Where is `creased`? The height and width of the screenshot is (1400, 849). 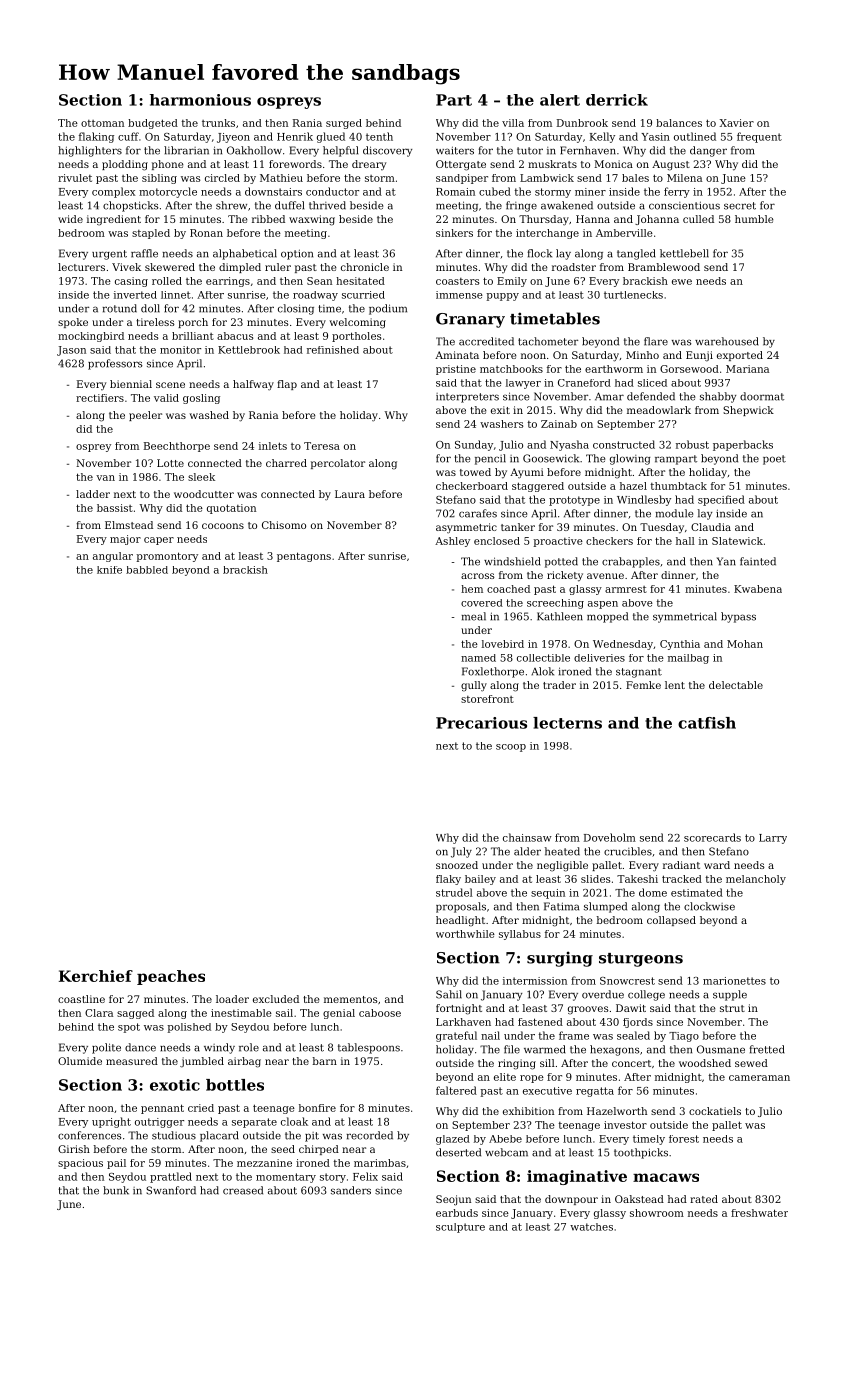
creased is located at coordinates (243, 1190).
